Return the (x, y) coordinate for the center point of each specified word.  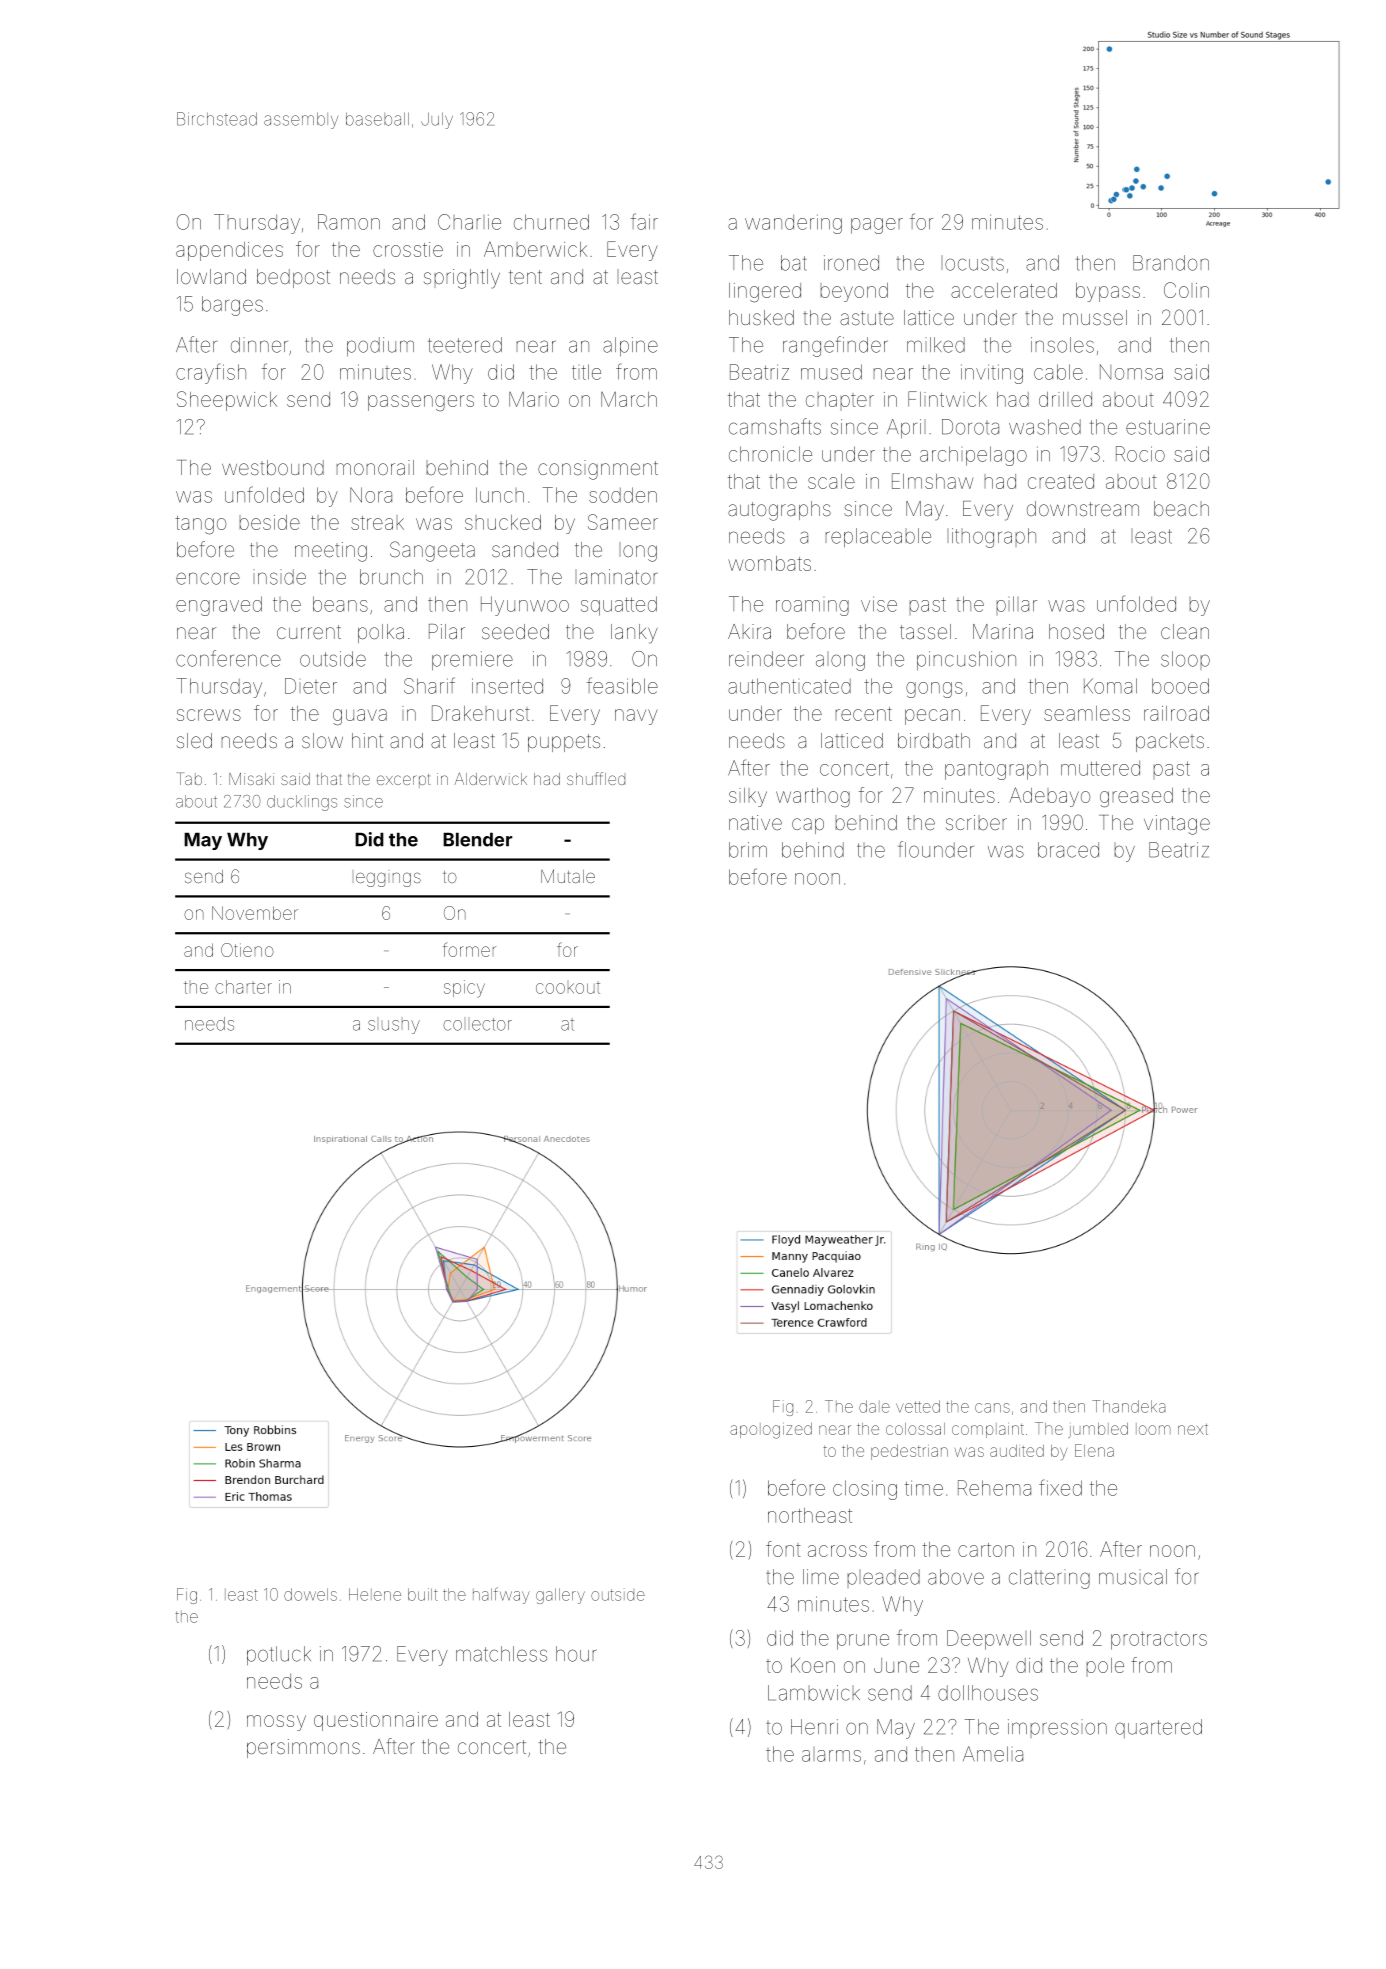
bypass (1108, 292)
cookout (568, 988)
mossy (276, 1723)
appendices (229, 251)
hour (576, 1654)
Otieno (247, 950)
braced (1068, 850)
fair (644, 221)
